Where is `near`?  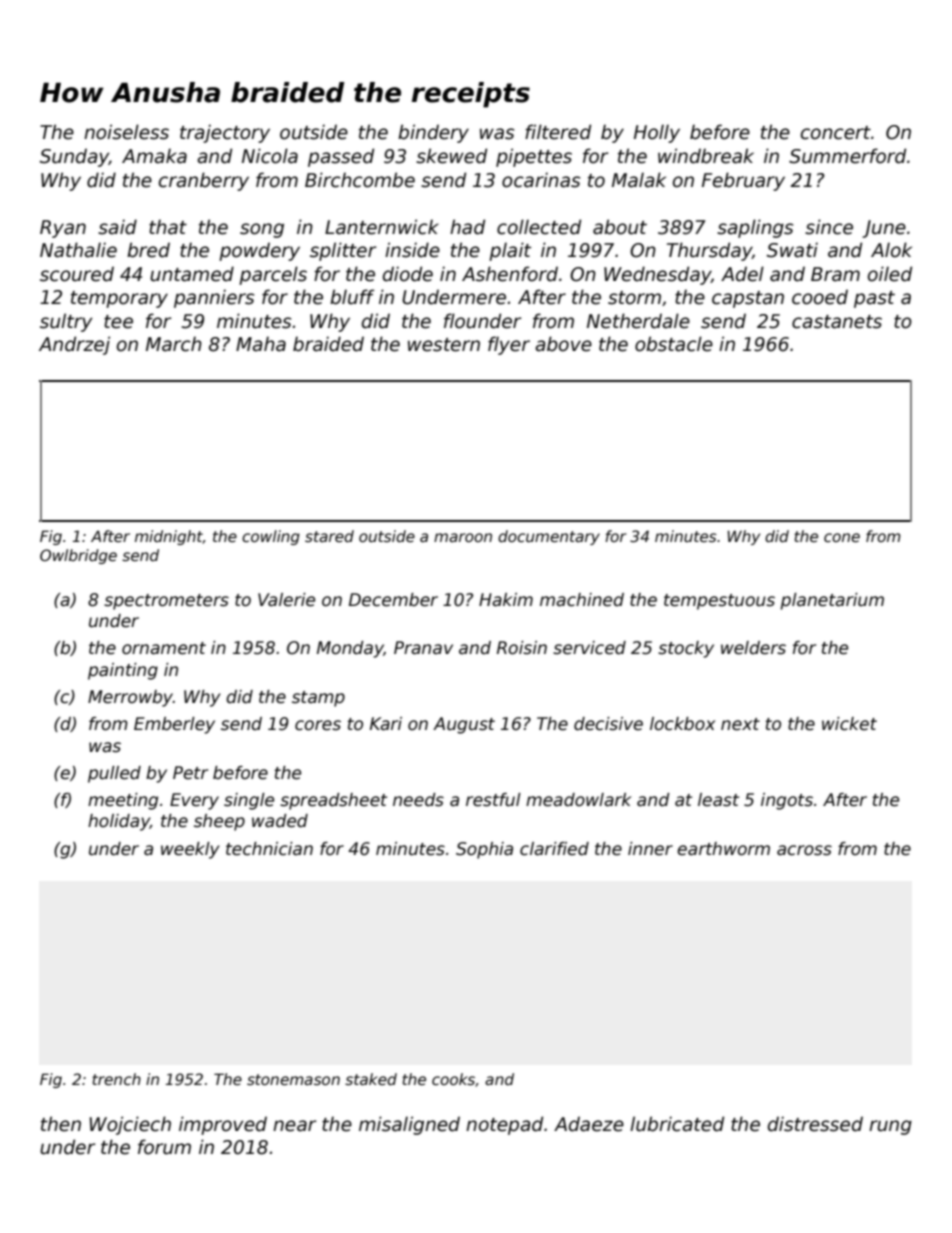 near is located at coordinates (294, 1126).
